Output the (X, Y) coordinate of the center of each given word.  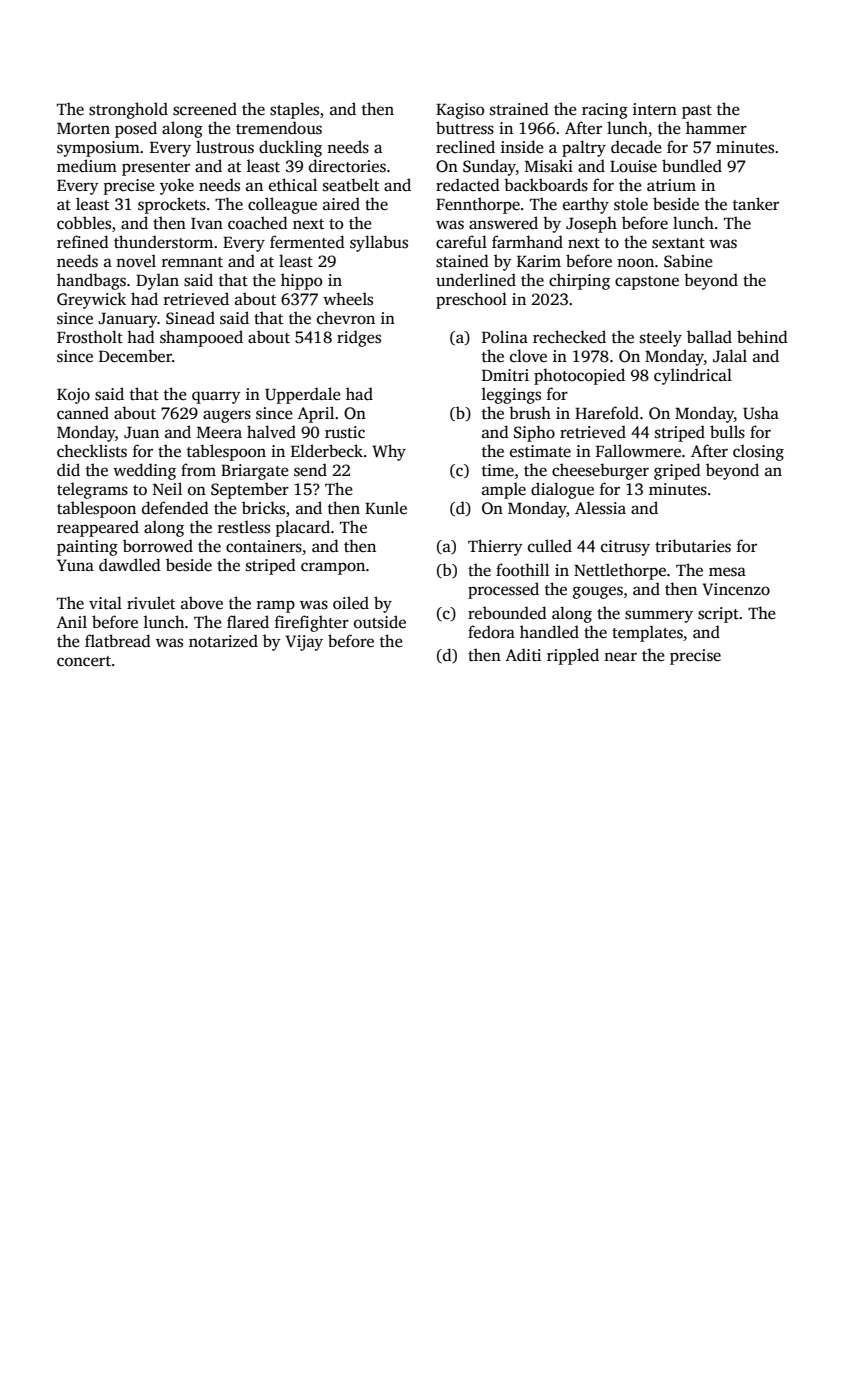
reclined (465, 147)
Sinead (190, 318)
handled (549, 632)
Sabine (688, 261)
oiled (351, 603)
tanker (756, 204)
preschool (471, 300)
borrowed (158, 546)
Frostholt (90, 337)
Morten (83, 129)
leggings (511, 395)
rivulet (151, 602)
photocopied (579, 376)
